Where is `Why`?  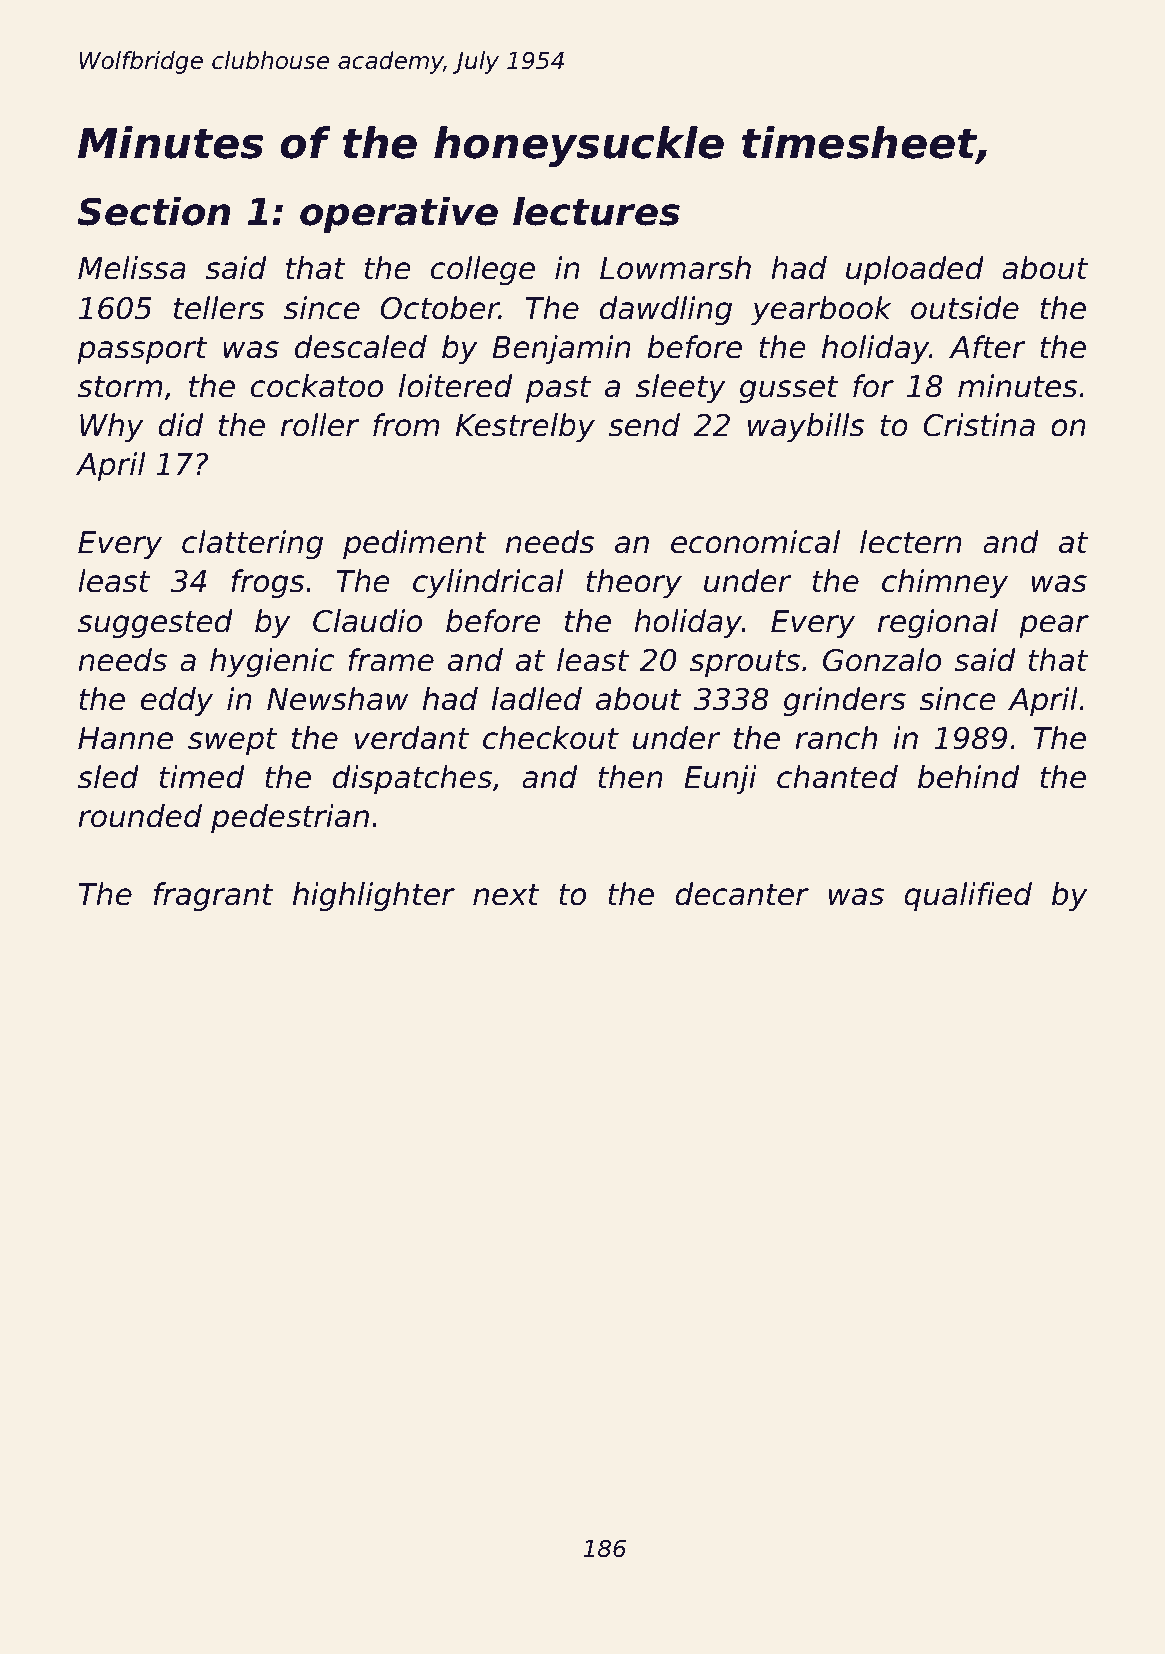 Why is located at coordinates (112, 427).
